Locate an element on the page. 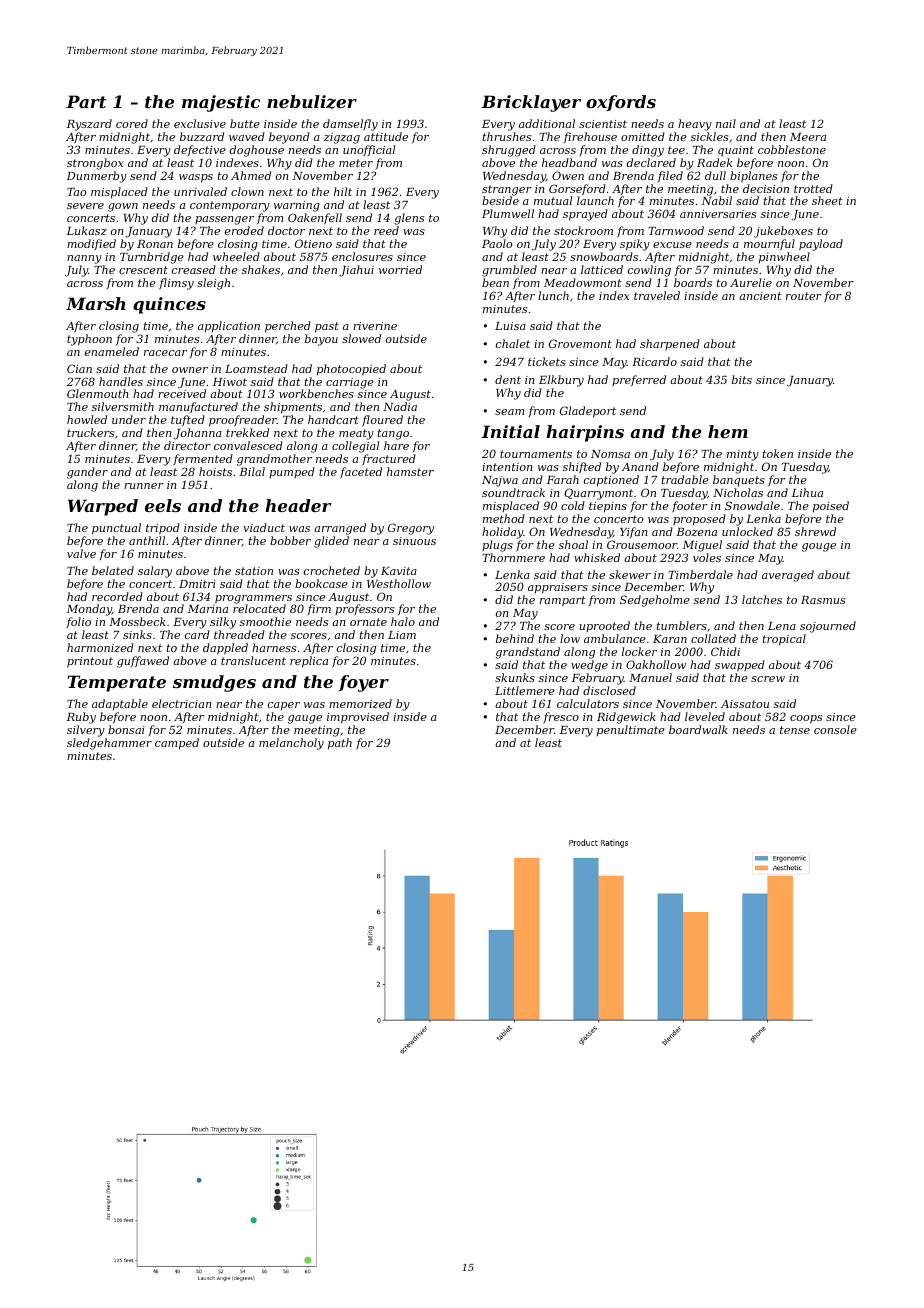 This image has height=1308, width=924. Meera is located at coordinates (808, 137).
